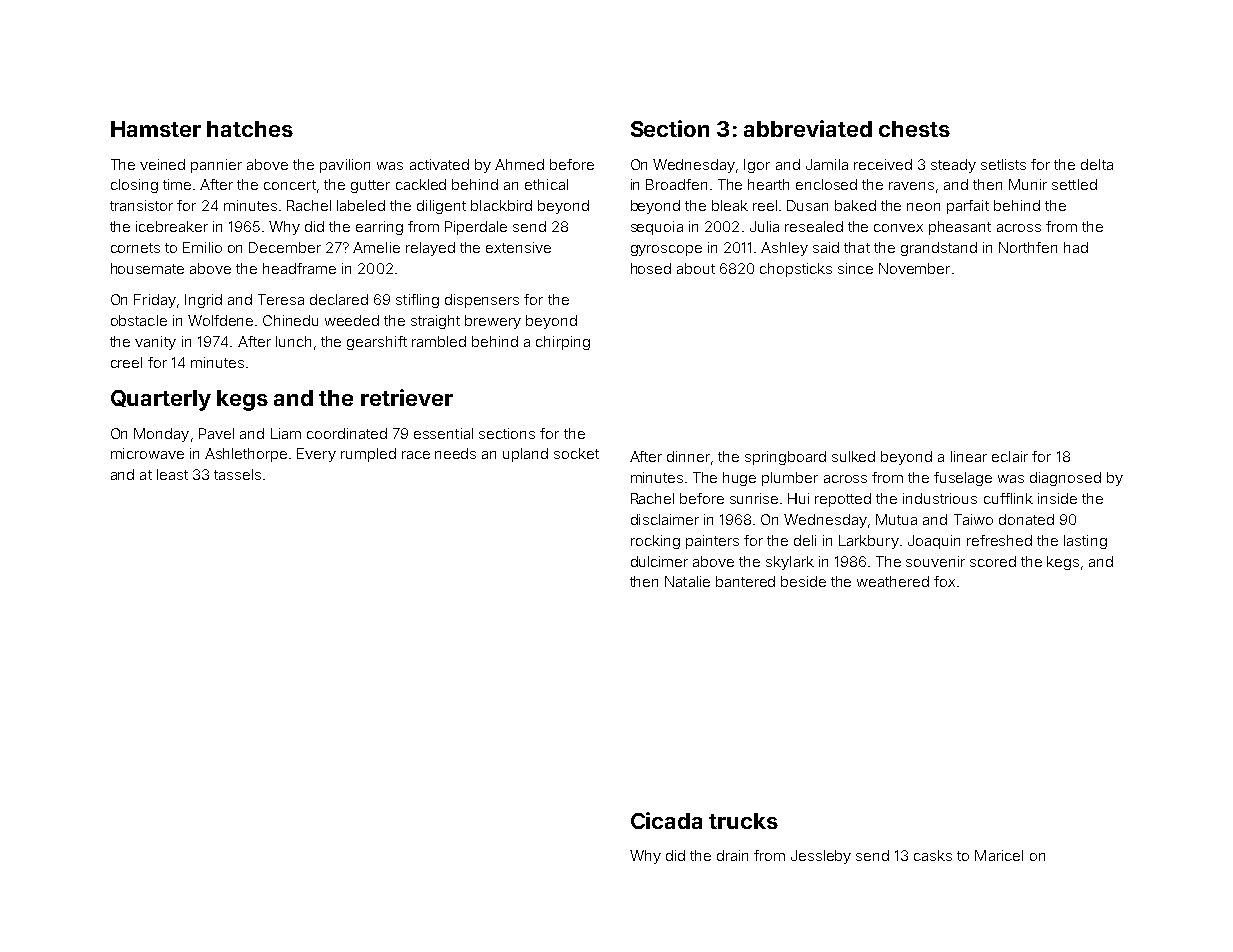 The image size is (1233, 952). Describe the element at coordinates (237, 474) in the document. I see `tassels` at that location.
